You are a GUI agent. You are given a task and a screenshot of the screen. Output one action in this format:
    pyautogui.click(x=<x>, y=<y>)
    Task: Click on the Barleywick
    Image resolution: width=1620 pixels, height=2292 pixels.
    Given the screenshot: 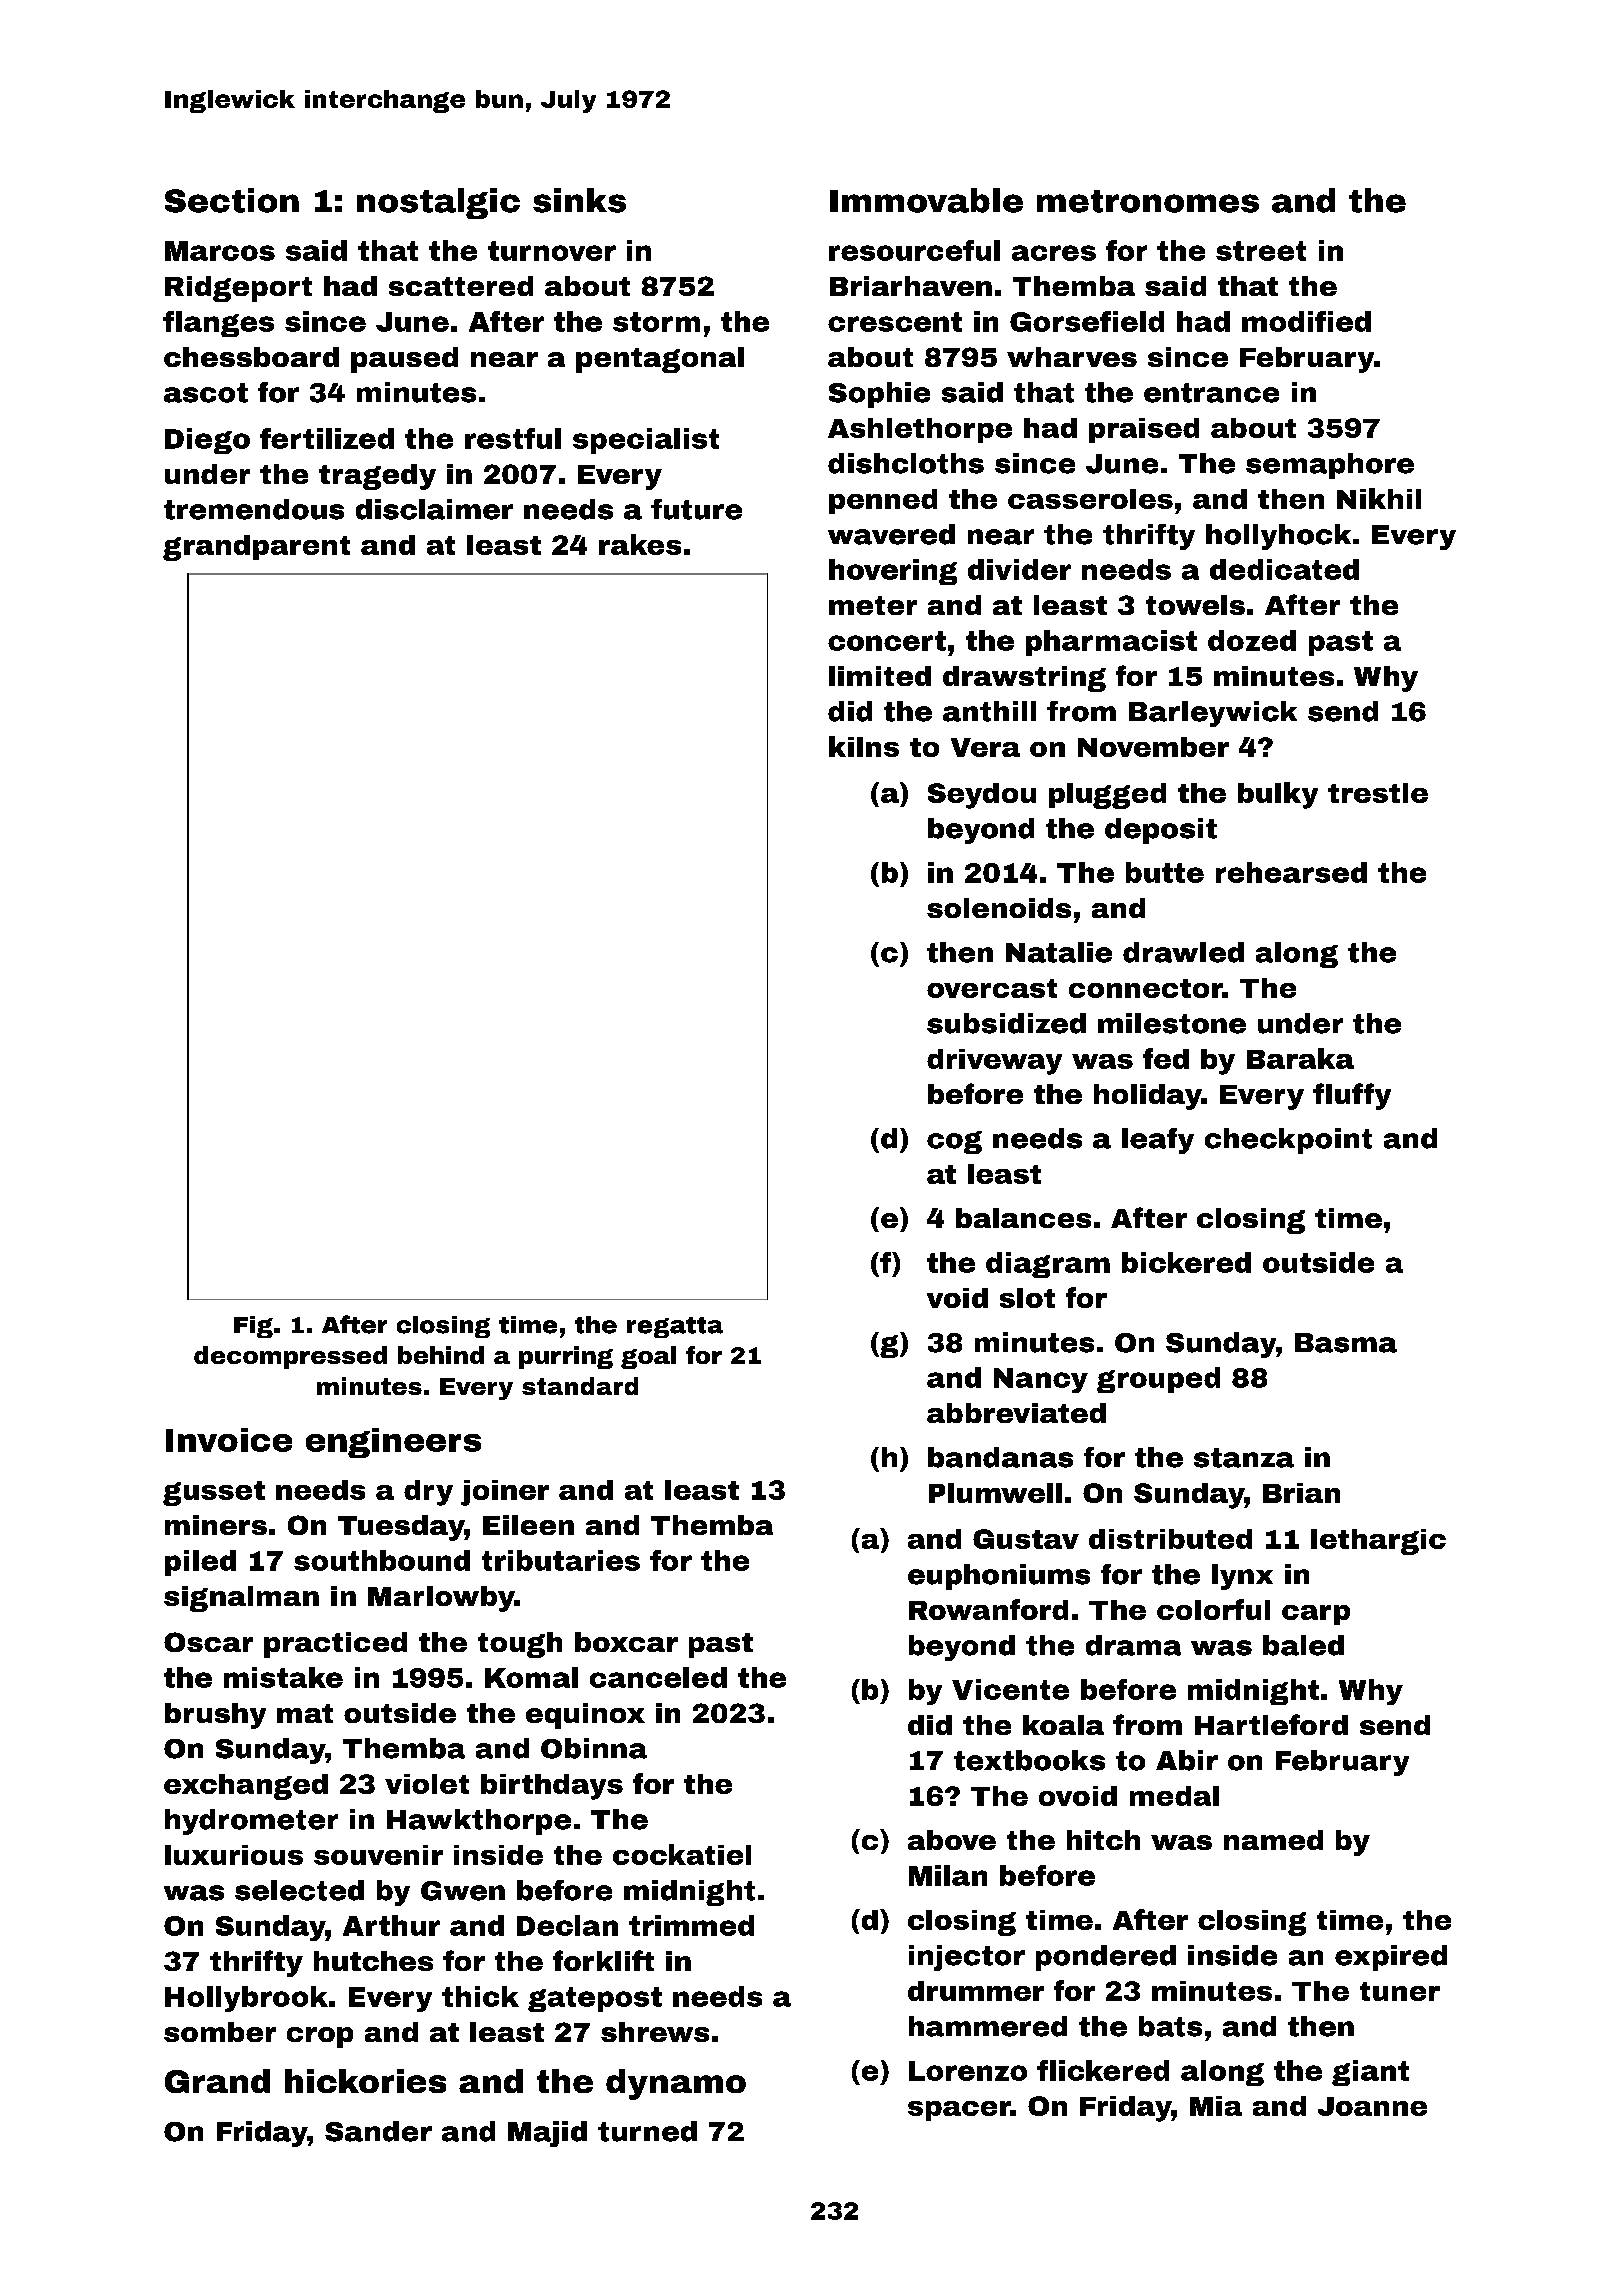 What is the action you would take?
    pyautogui.click(x=1213, y=714)
